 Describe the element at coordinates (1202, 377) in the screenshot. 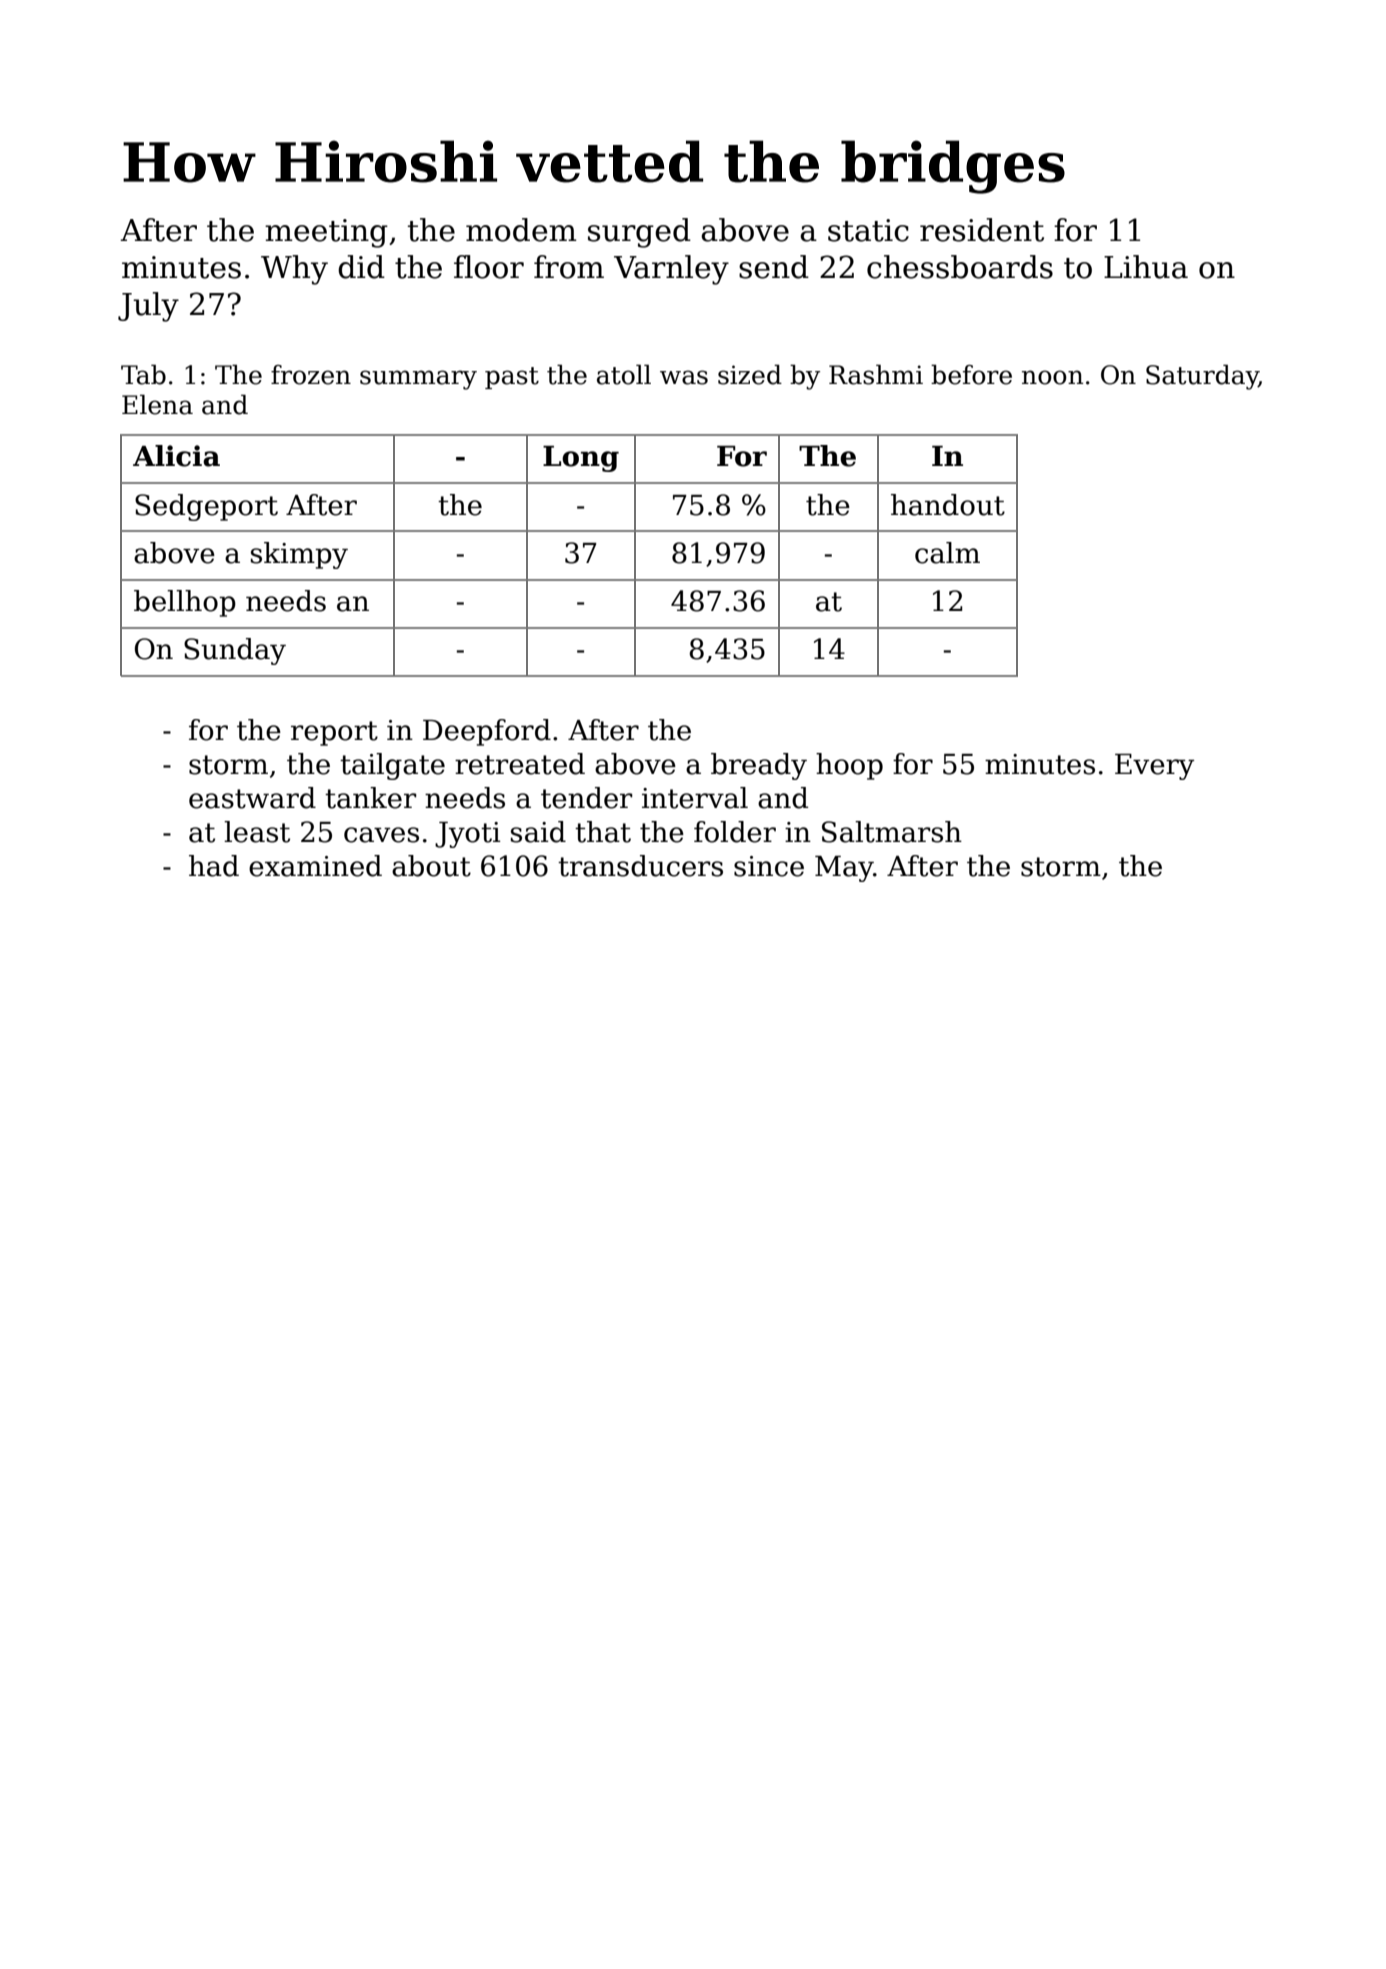

I see `Saturday` at that location.
